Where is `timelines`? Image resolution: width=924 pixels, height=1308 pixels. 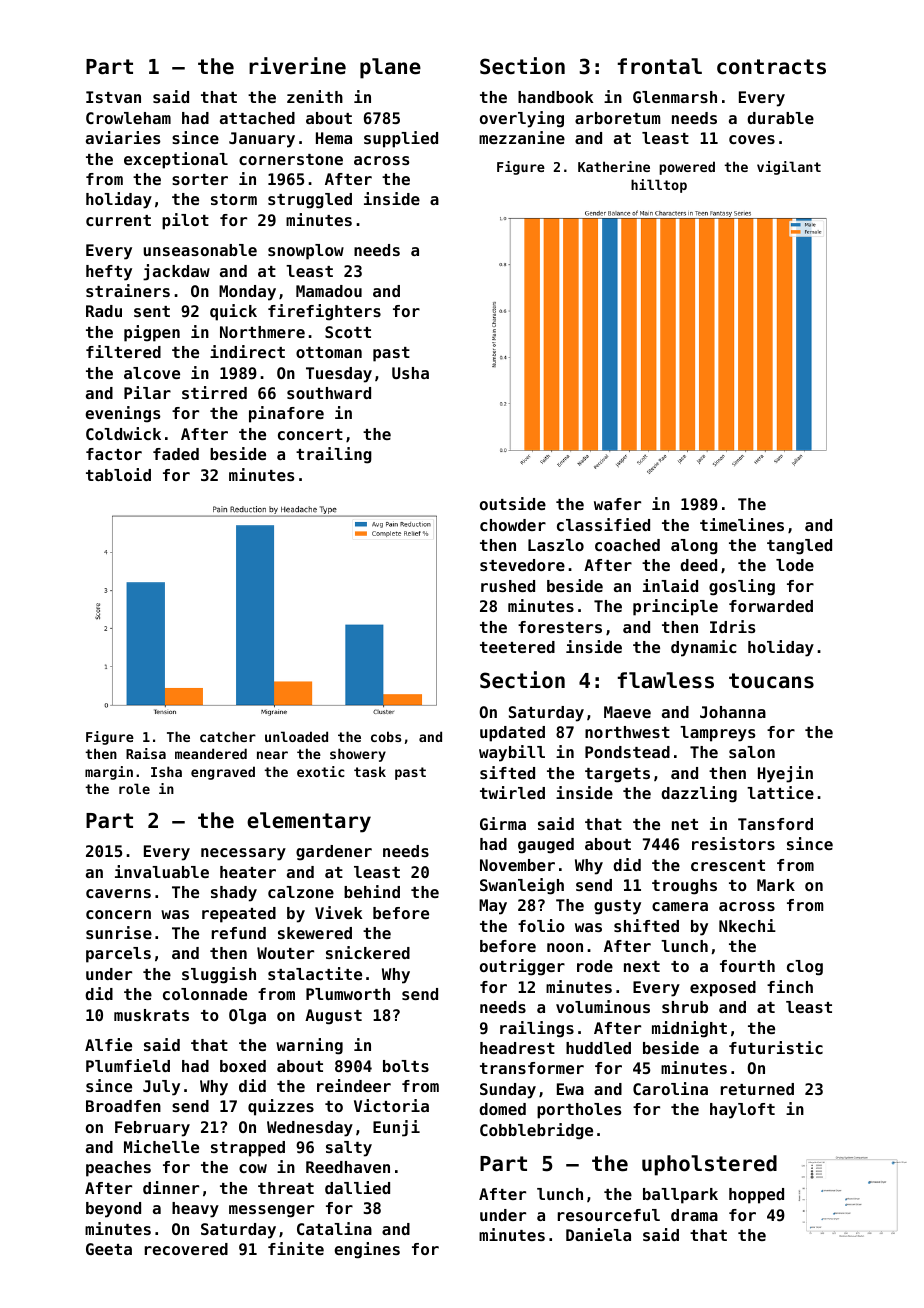
timelines is located at coordinates (742, 524).
